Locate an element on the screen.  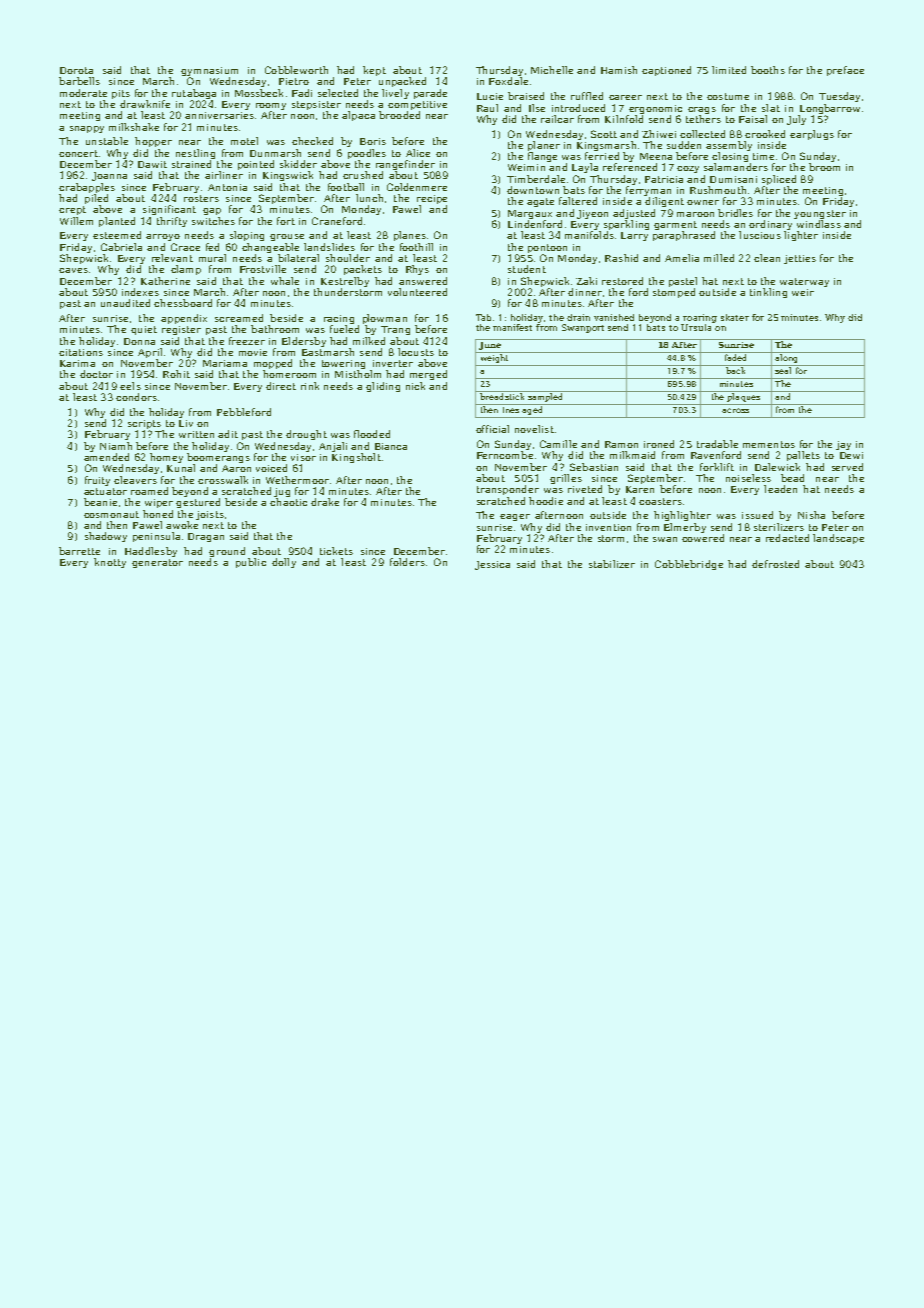
folders is located at coordinates (407, 562).
